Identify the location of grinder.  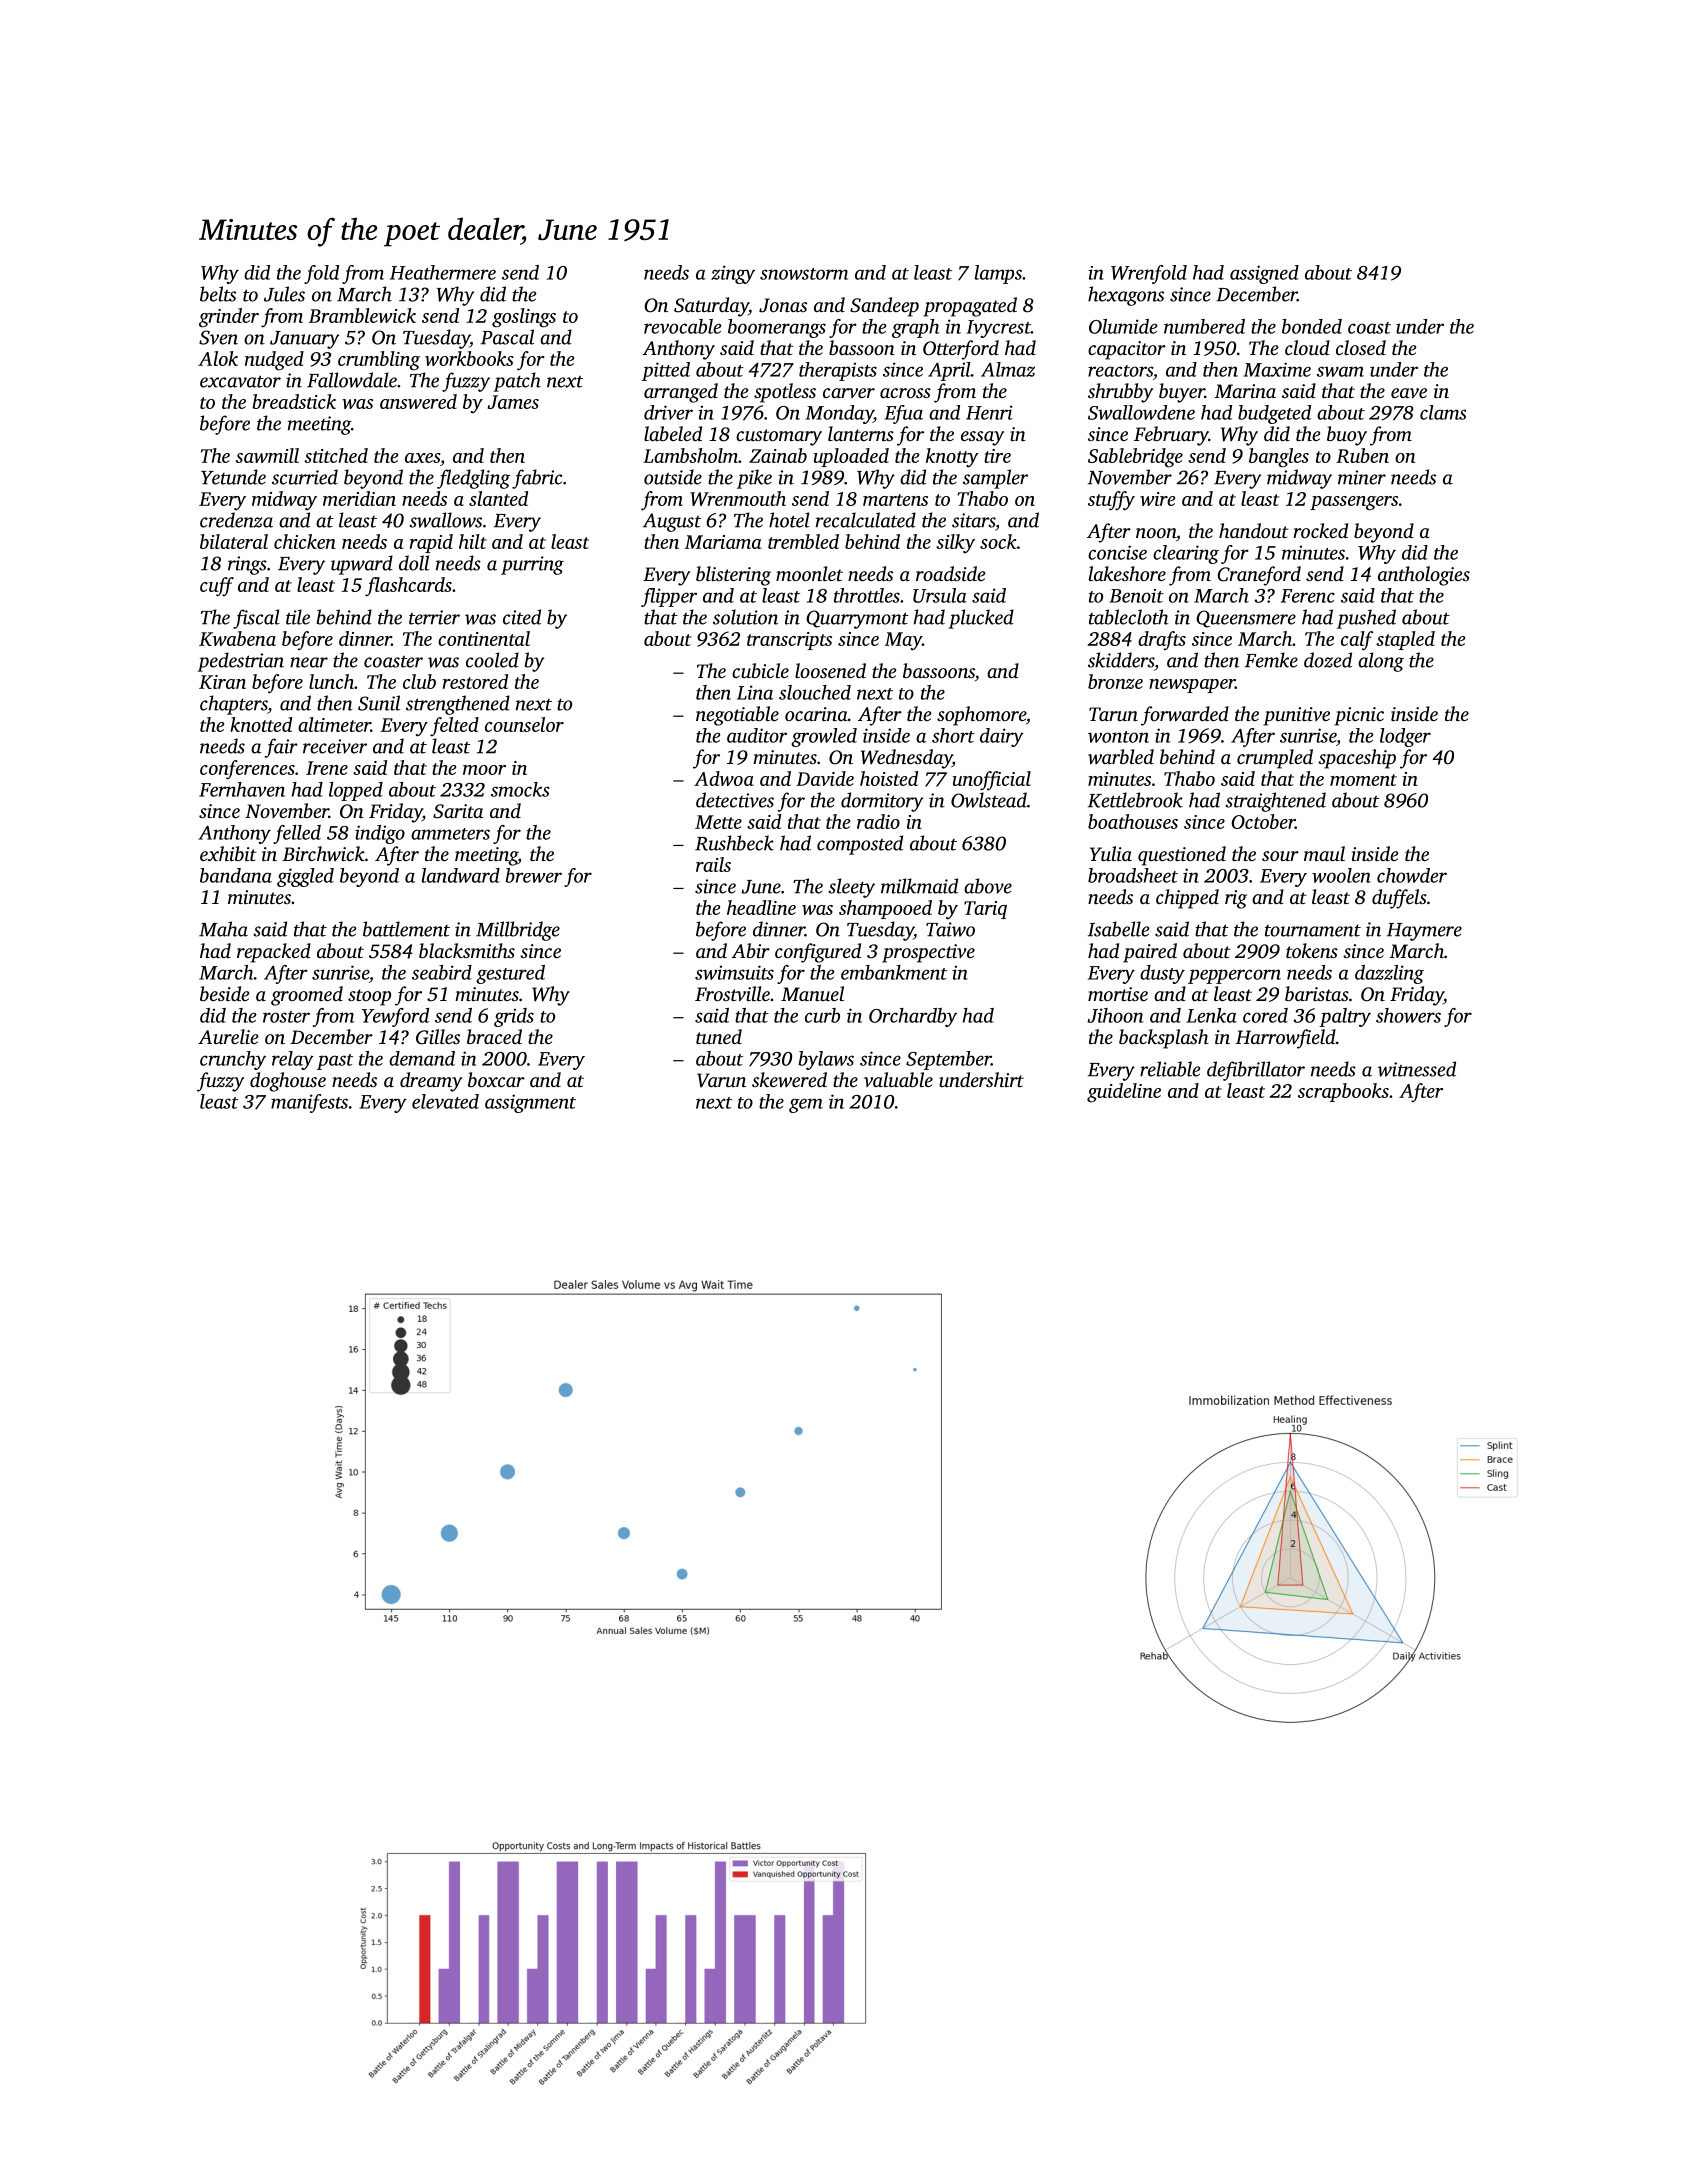
(229, 318).
